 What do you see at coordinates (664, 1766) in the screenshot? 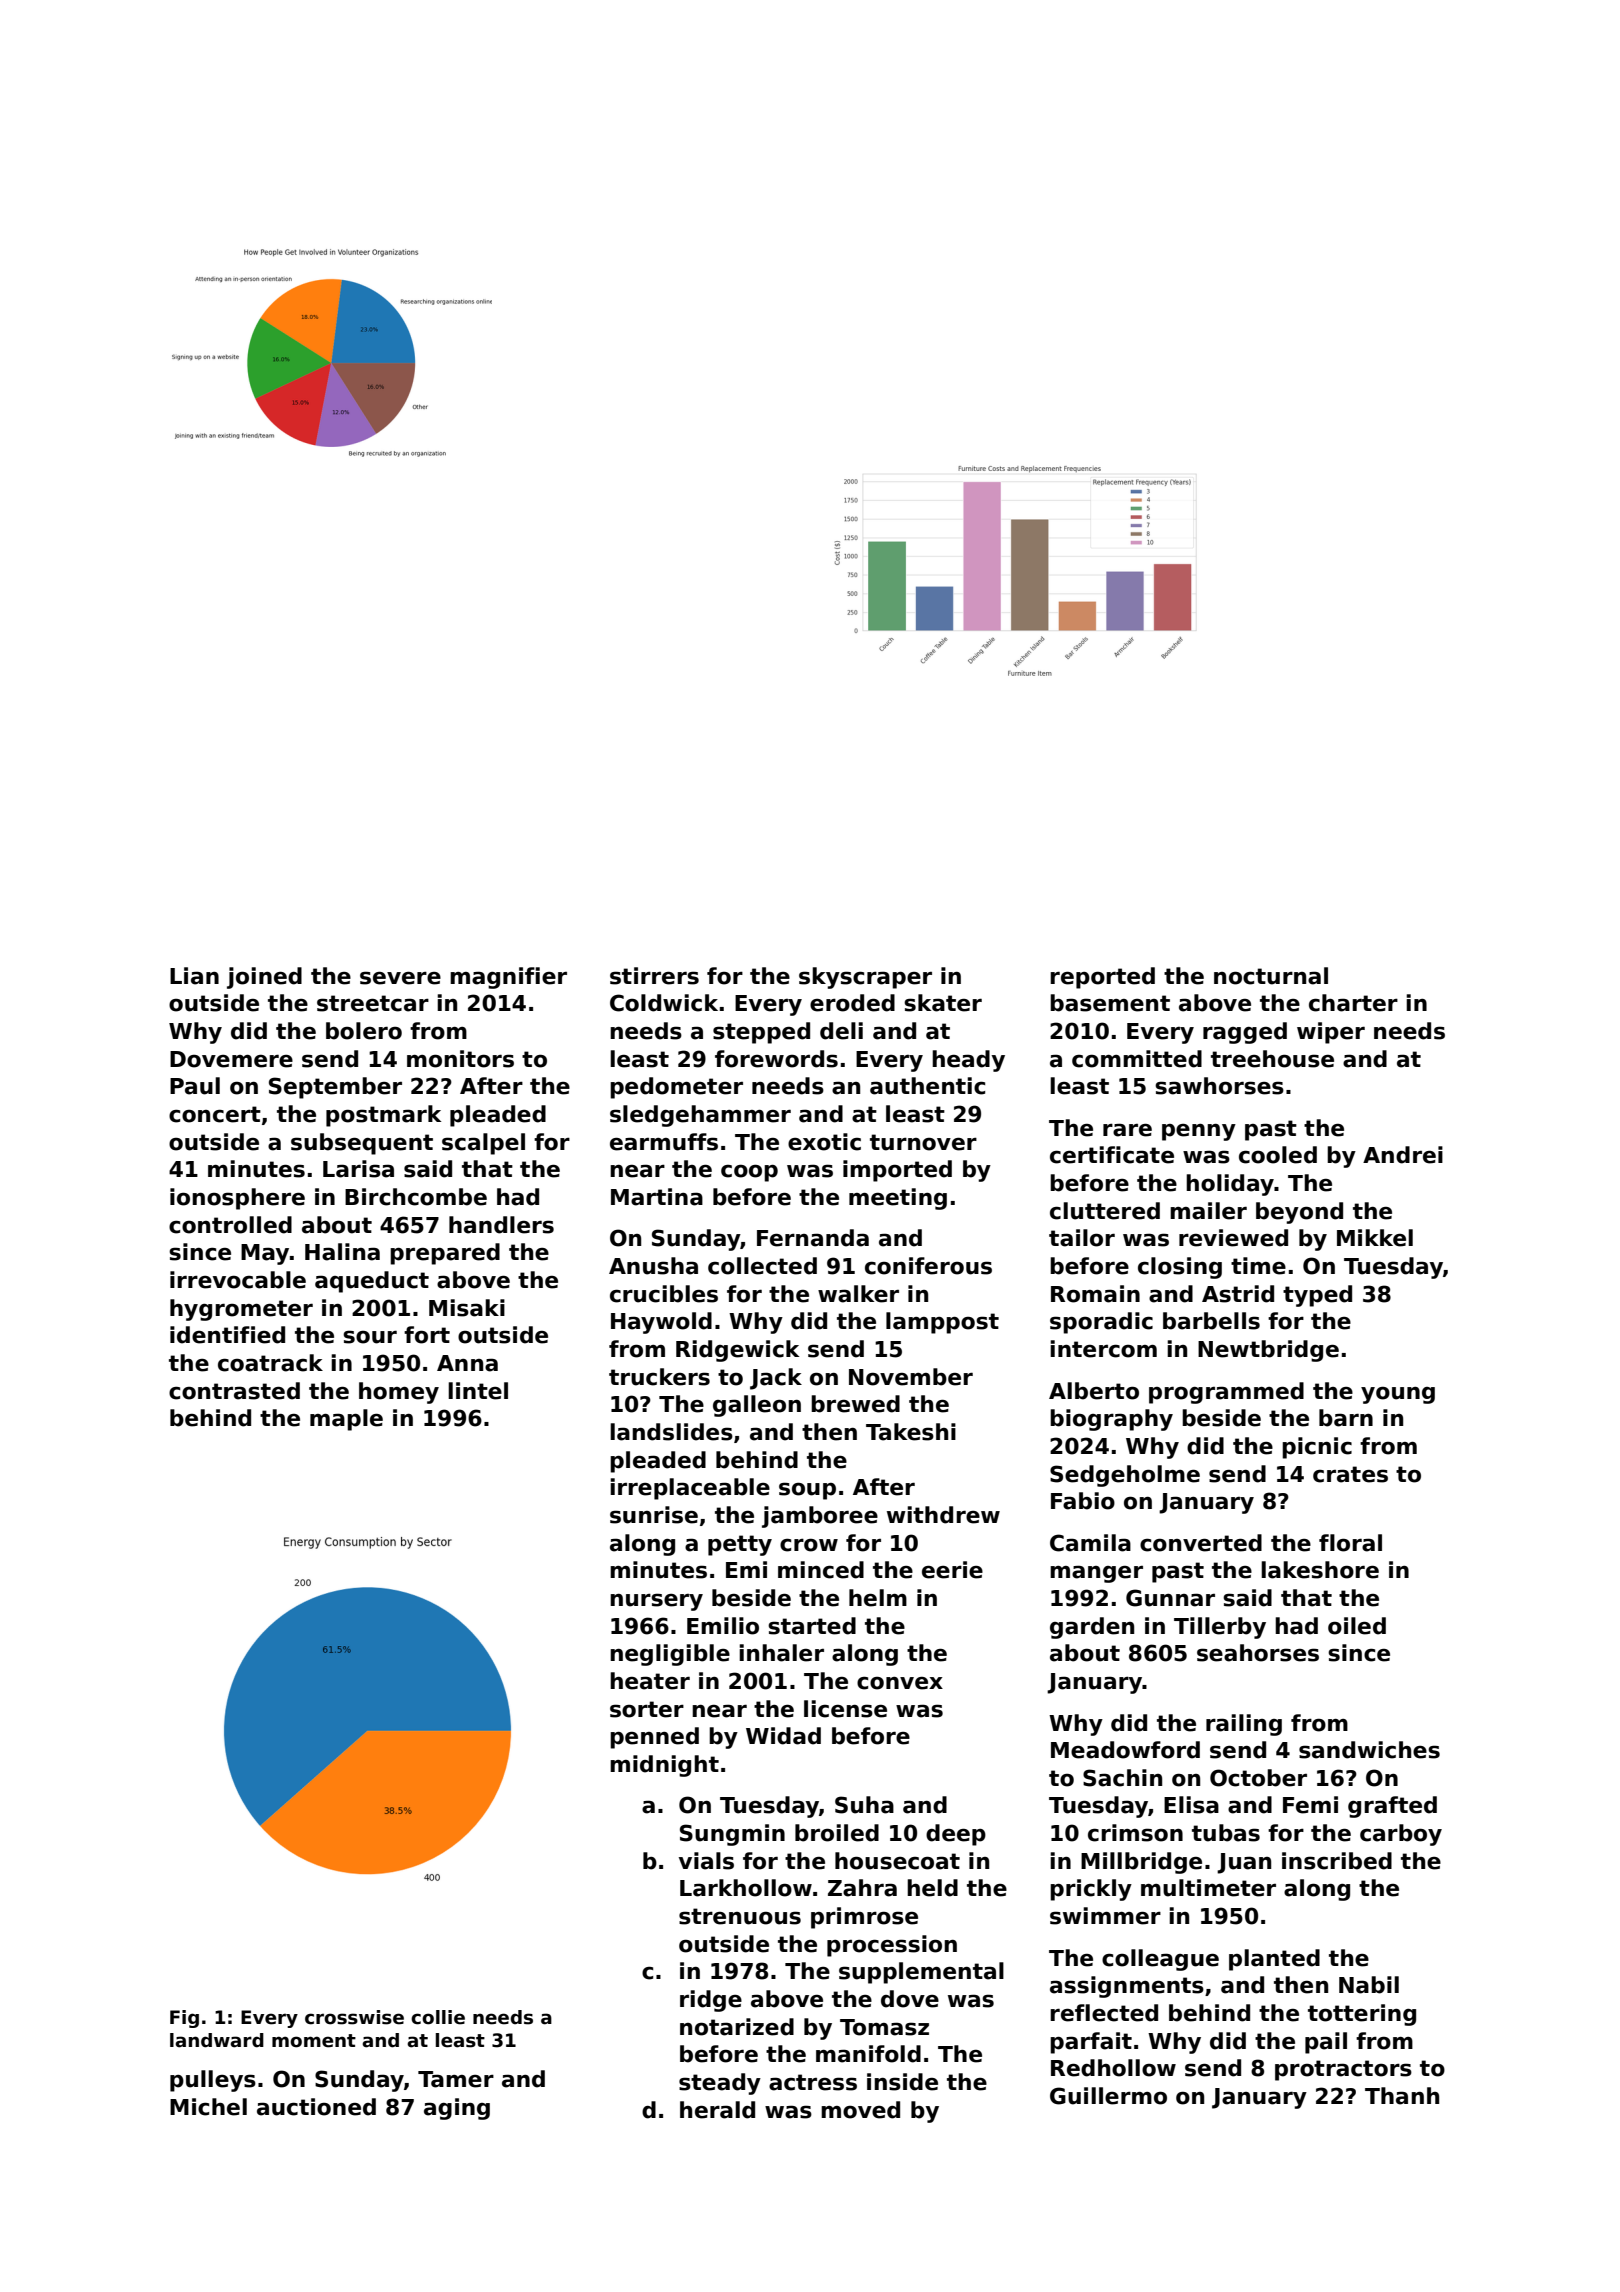
I see `midnight` at bounding box center [664, 1766].
